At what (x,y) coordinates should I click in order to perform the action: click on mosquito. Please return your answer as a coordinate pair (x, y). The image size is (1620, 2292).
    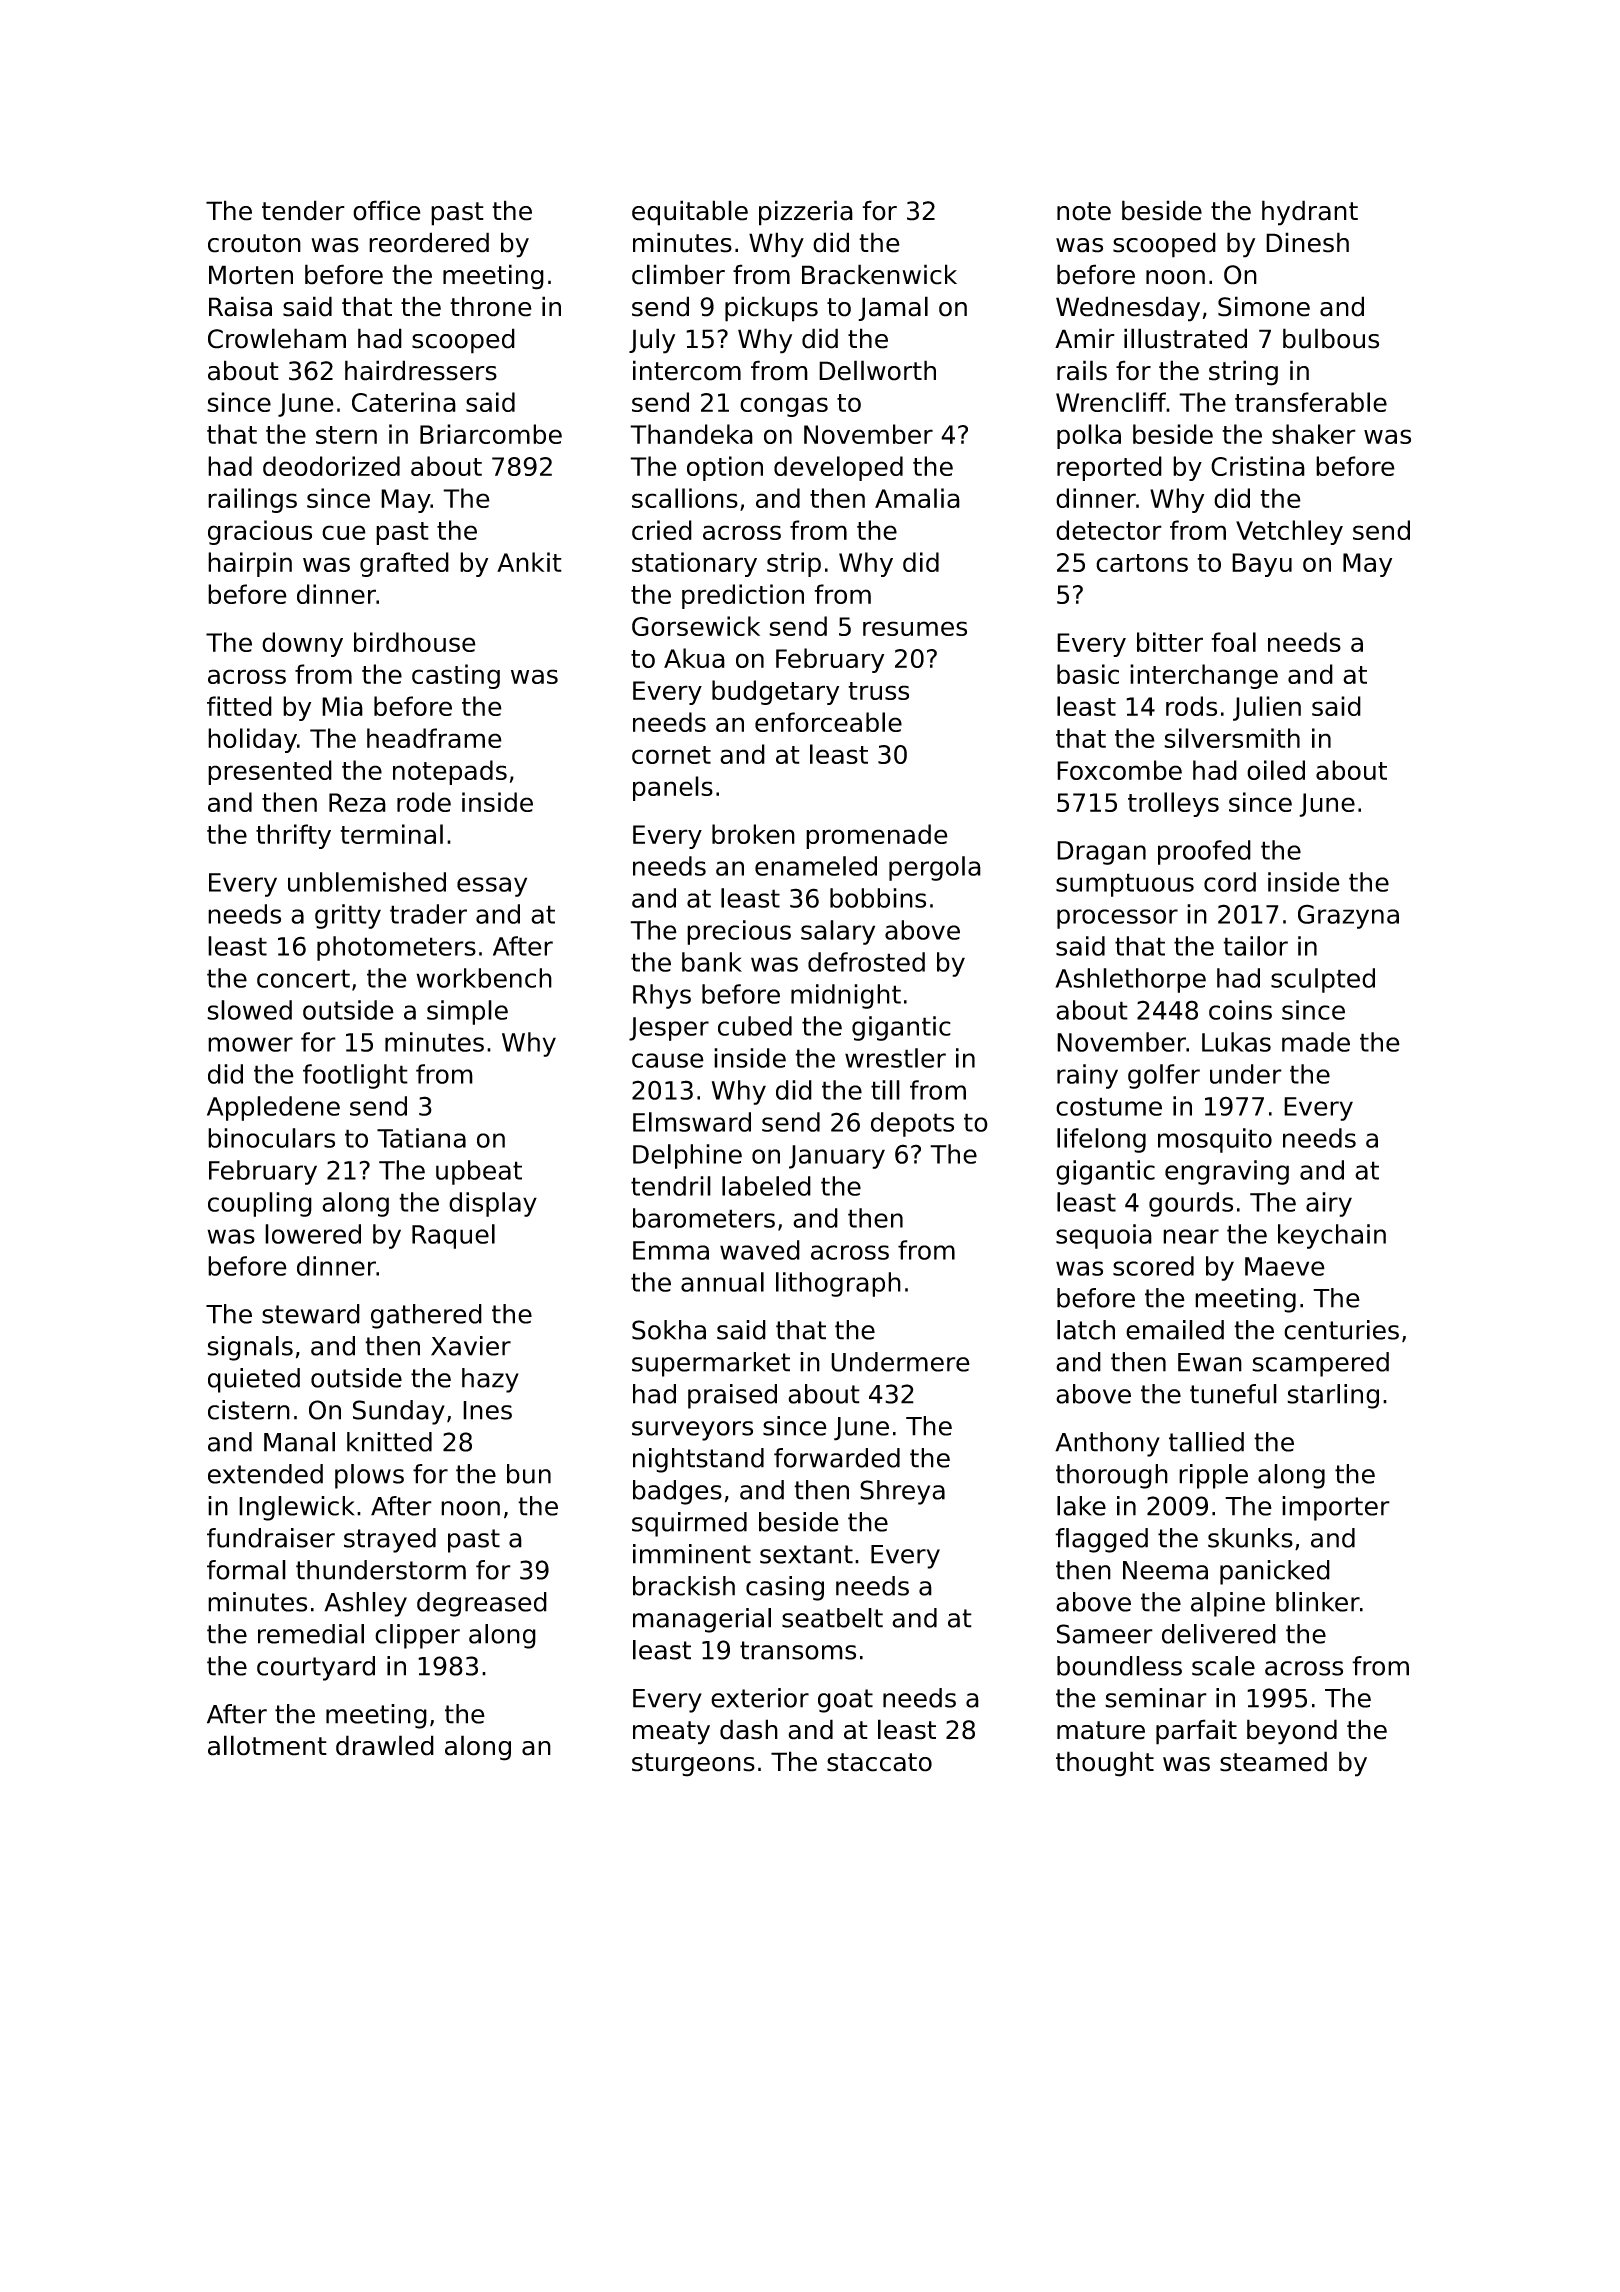
    Looking at the image, I should click on (1215, 1140).
